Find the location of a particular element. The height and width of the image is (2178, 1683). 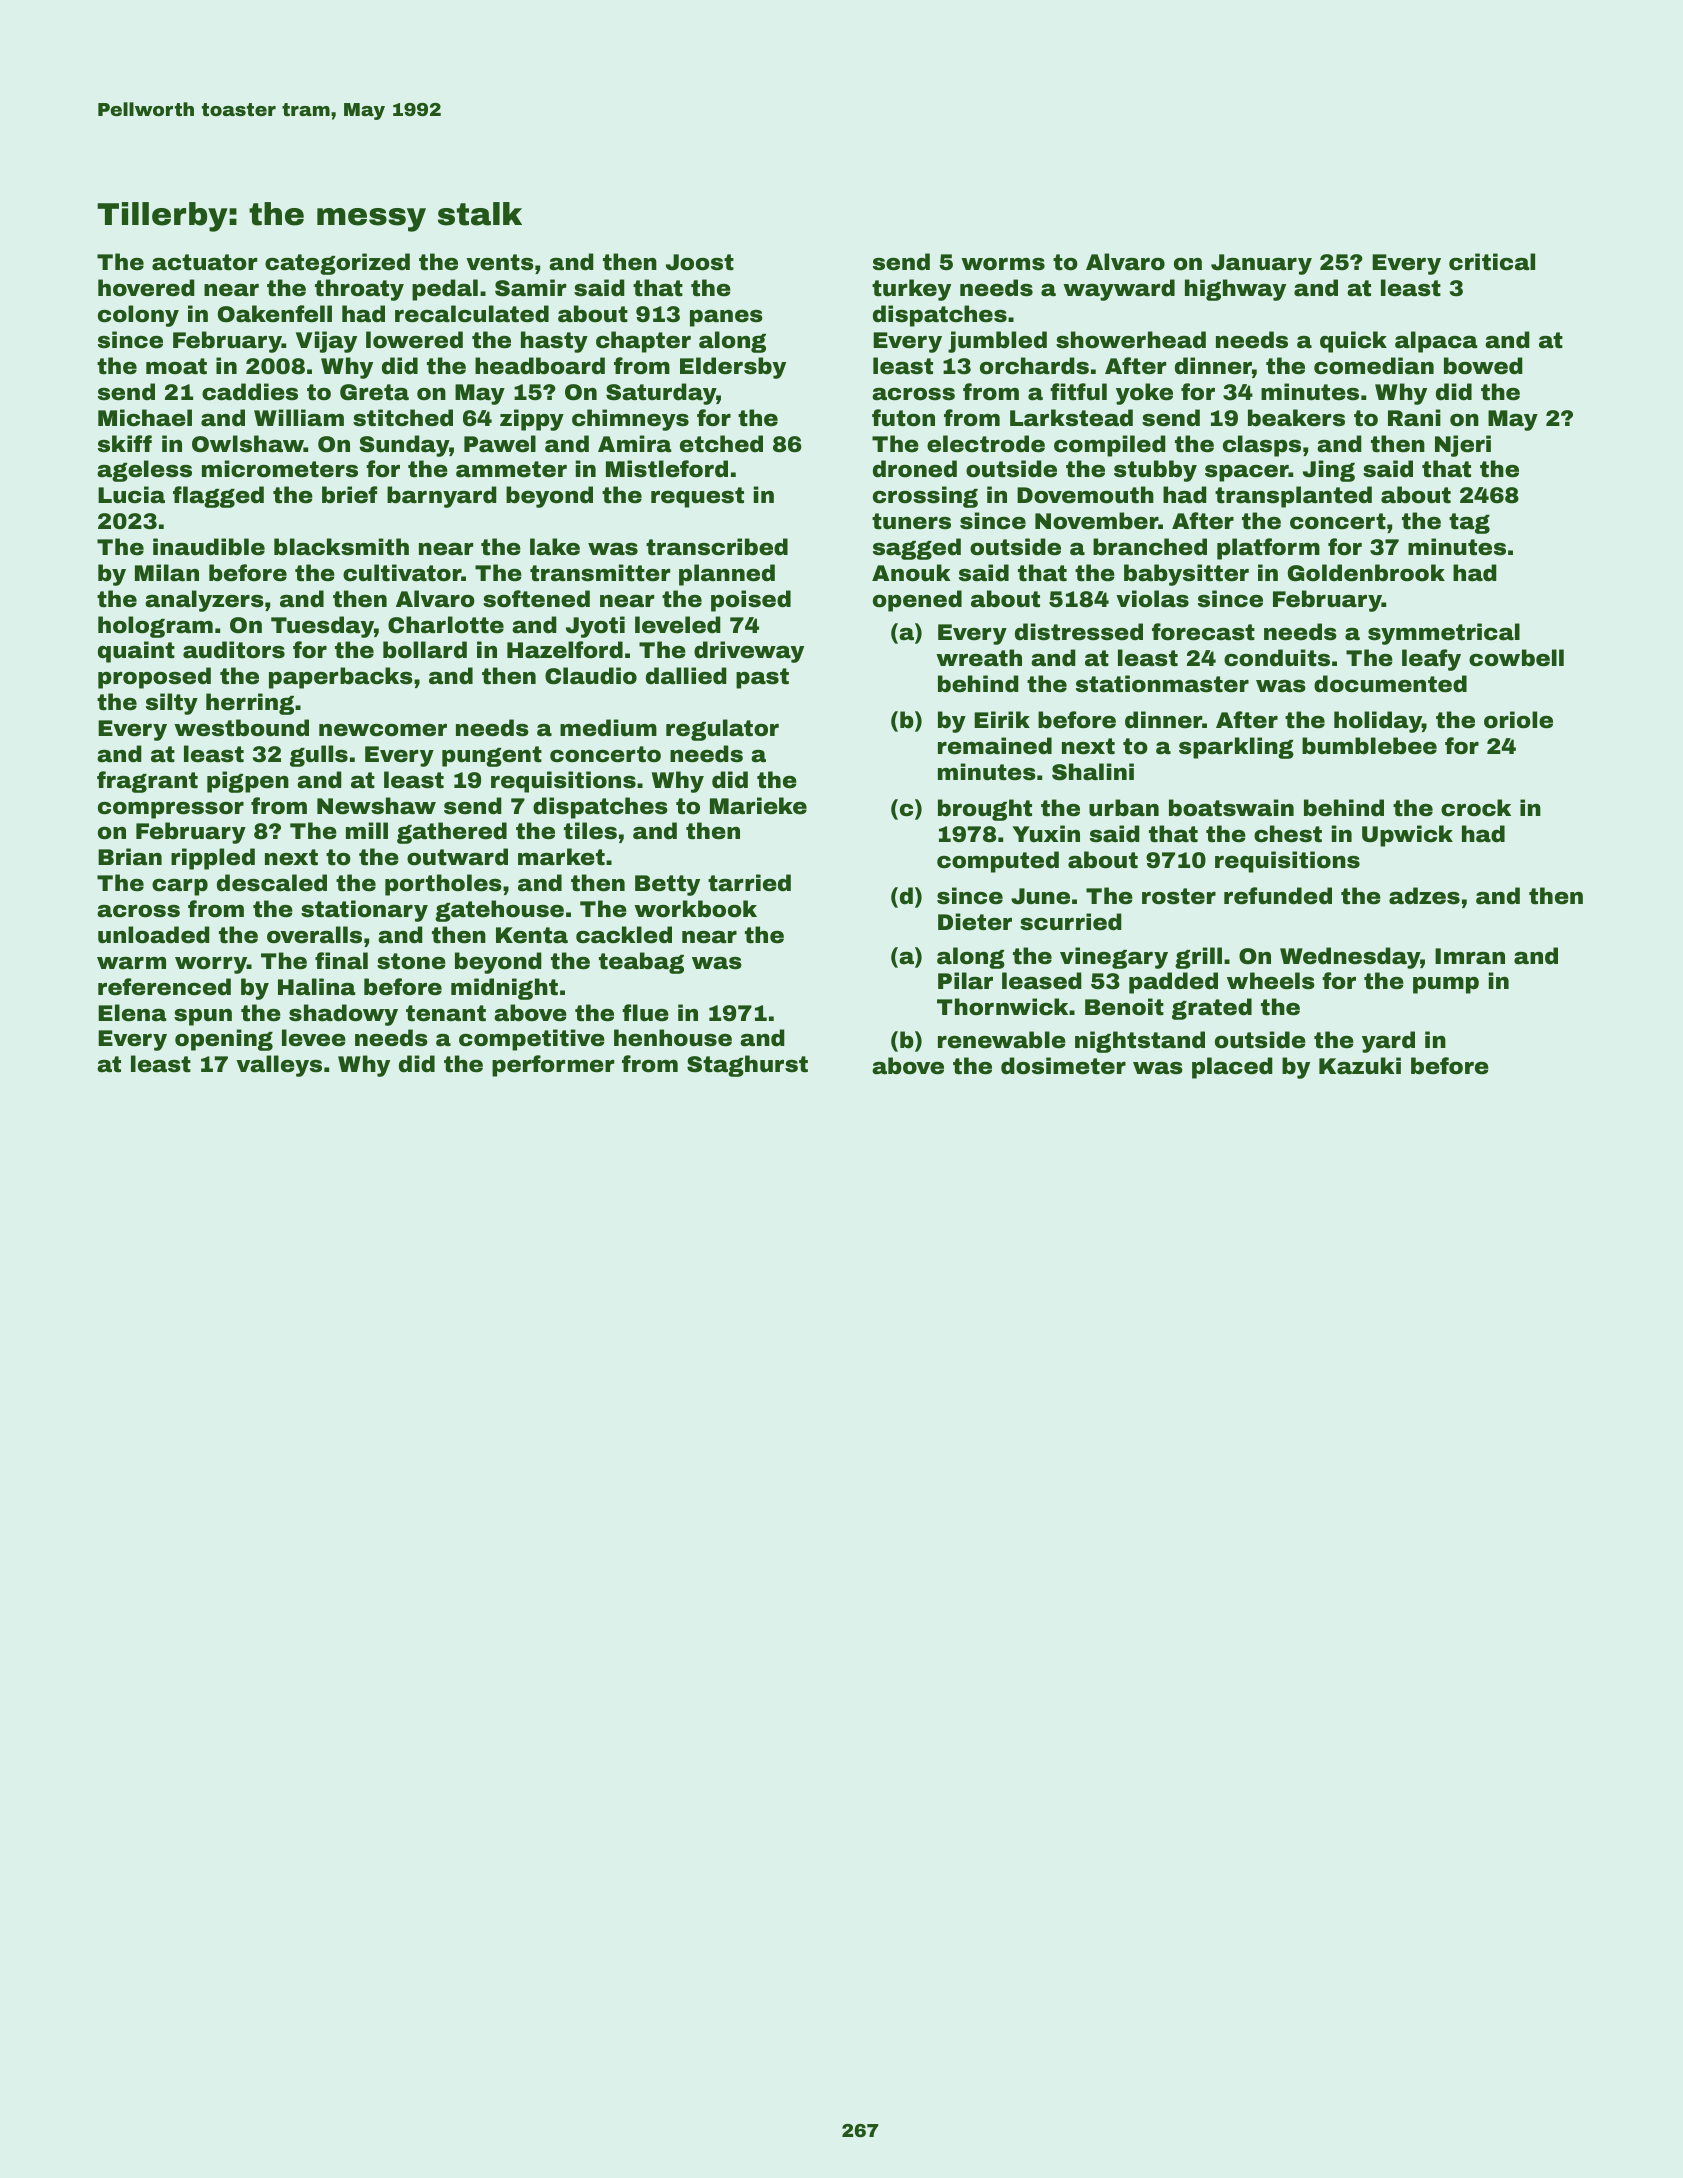

pungent is located at coordinates (492, 756).
